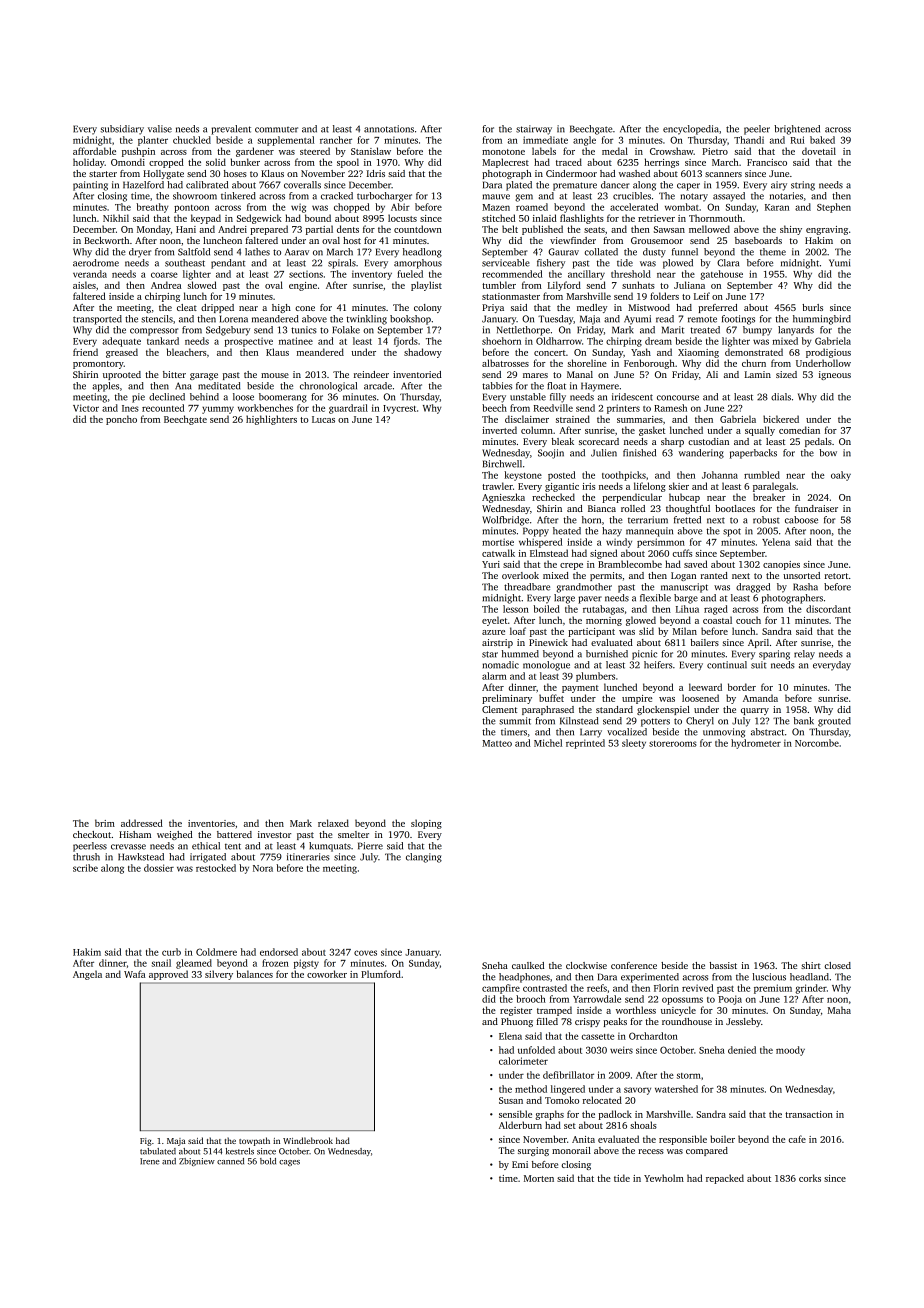 Image resolution: width=924 pixels, height=1308 pixels. What do you see at coordinates (493, 632) in the image?
I see `azure` at bounding box center [493, 632].
